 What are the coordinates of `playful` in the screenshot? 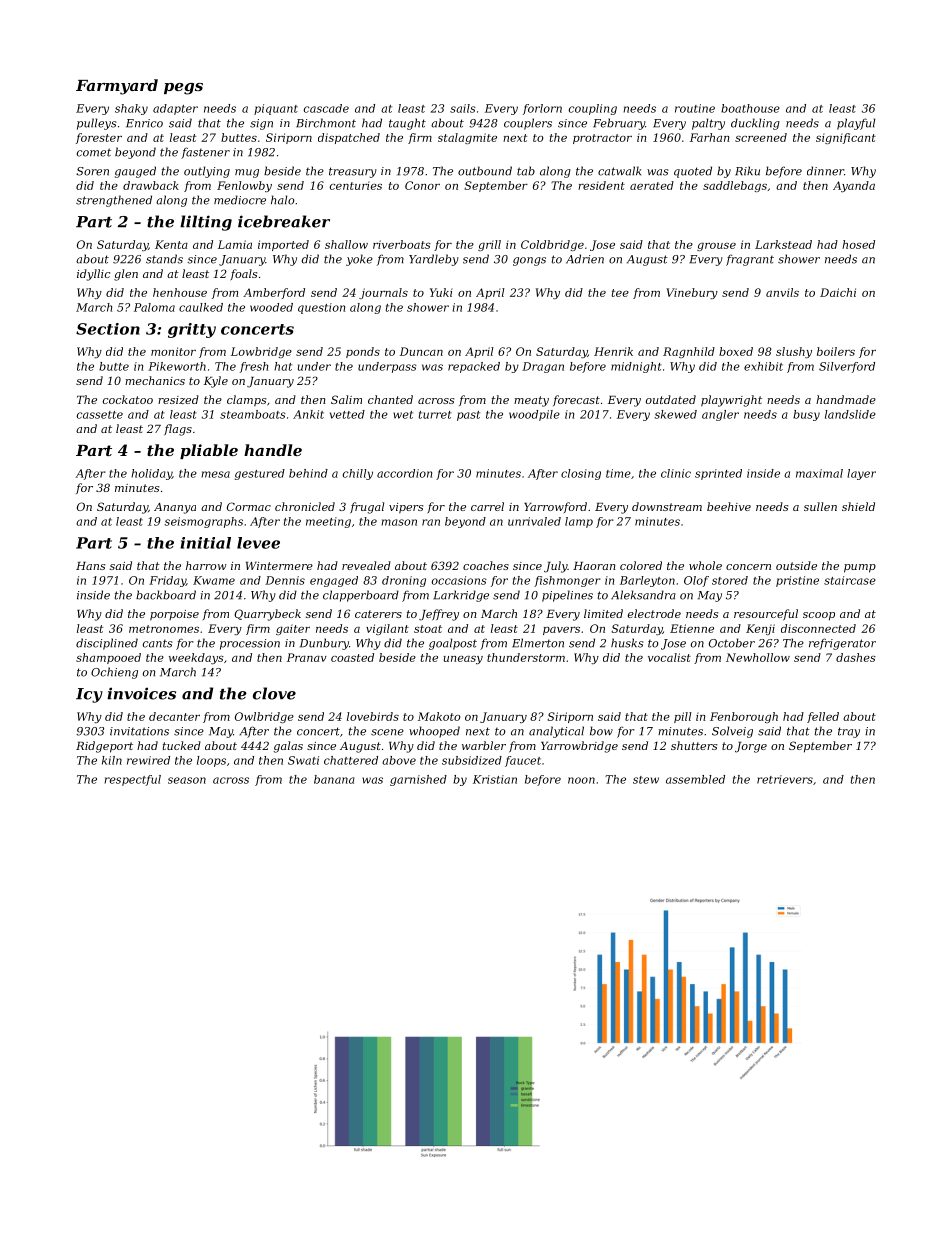 It's located at (856, 124).
